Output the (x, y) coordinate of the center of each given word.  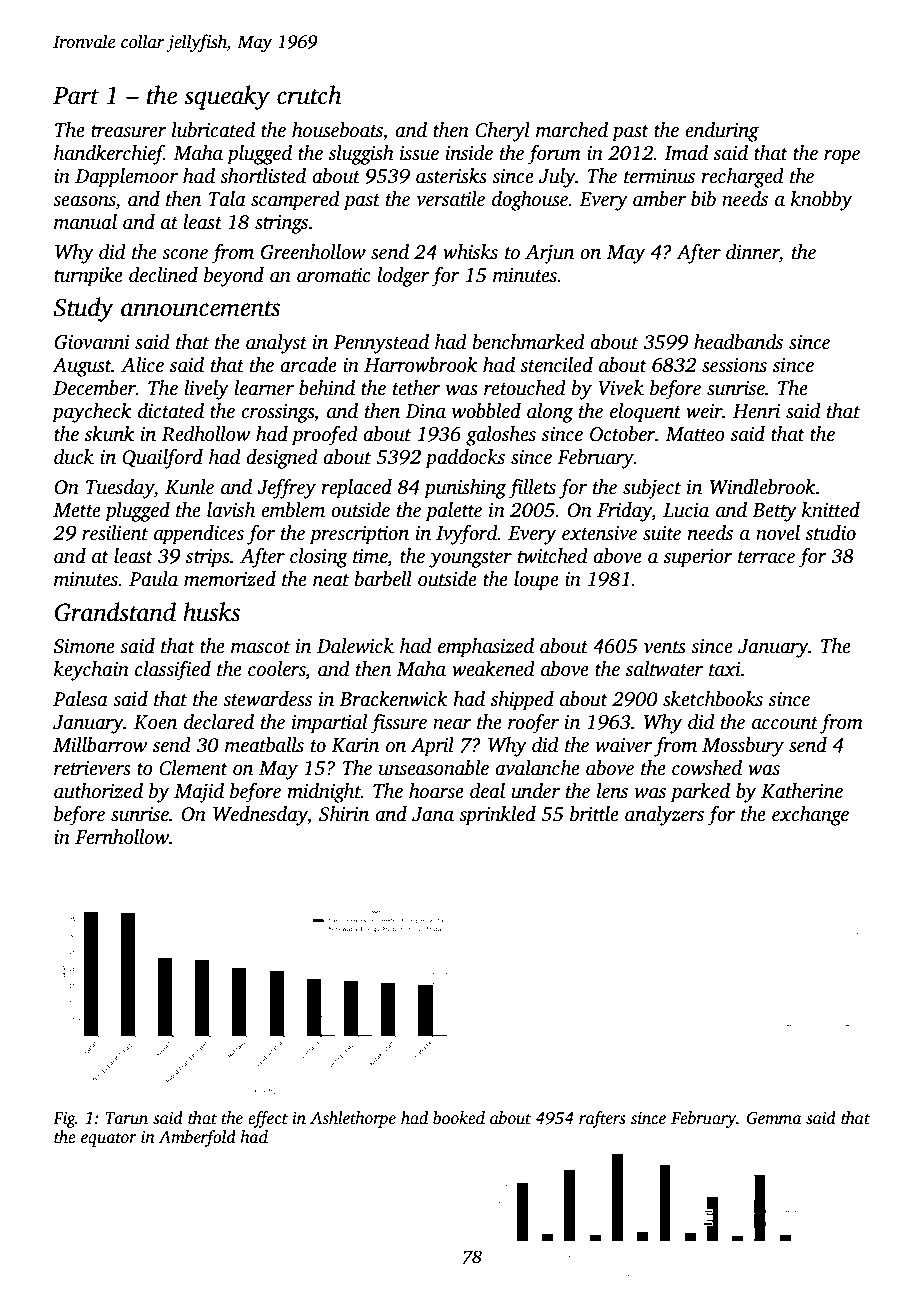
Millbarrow (100, 745)
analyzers (664, 816)
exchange (810, 816)
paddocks (465, 459)
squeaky (227, 97)
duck (74, 457)
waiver (623, 745)
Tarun (126, 1118)
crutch (309, 95)
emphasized (486, 648)
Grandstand (115, 612)
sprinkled (497, 816)
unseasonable (434, 768)
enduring (722, 132)
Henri (756, 411)
